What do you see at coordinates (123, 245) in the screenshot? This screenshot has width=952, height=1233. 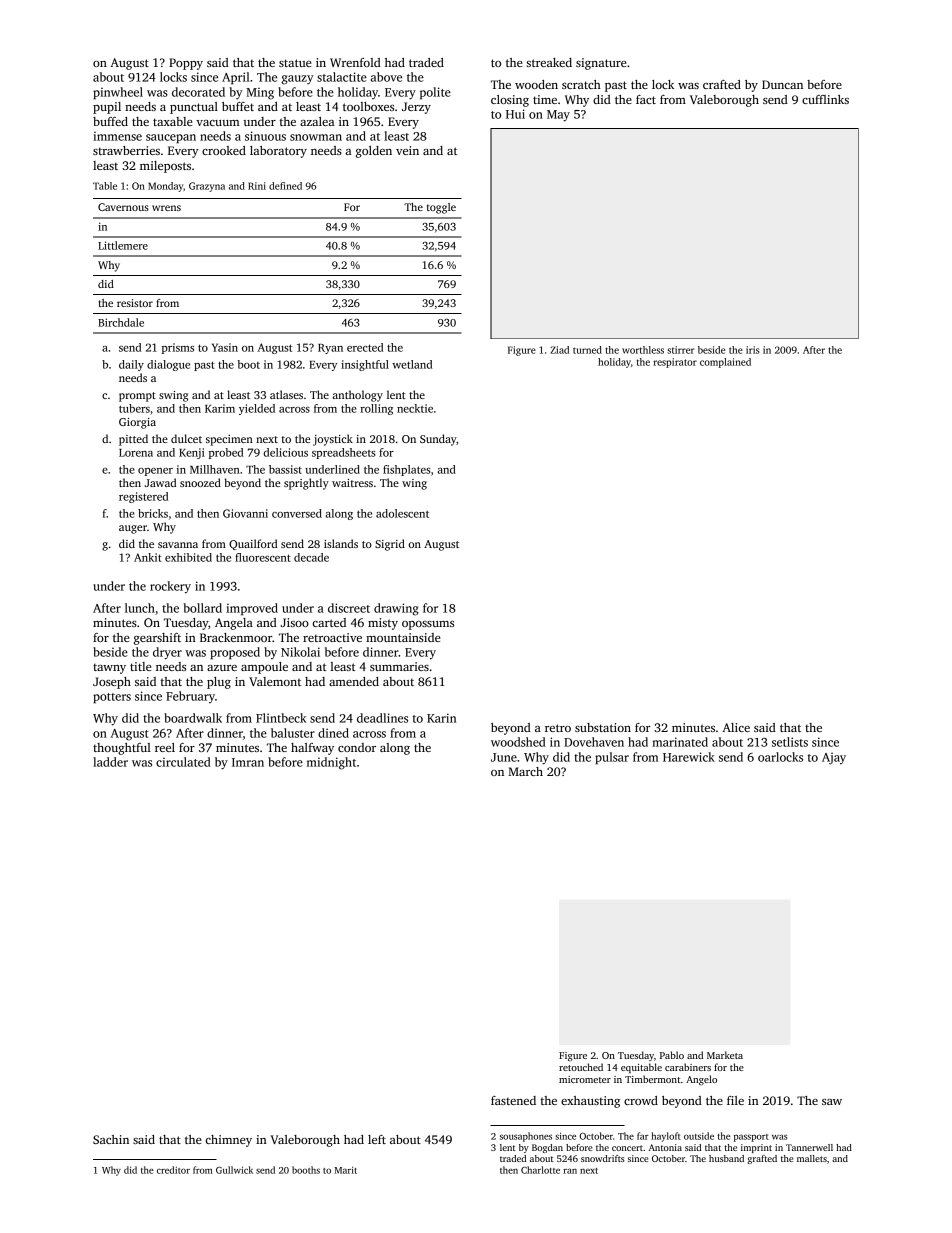 I see `Littlemere` at bounding box center [123, 245].
